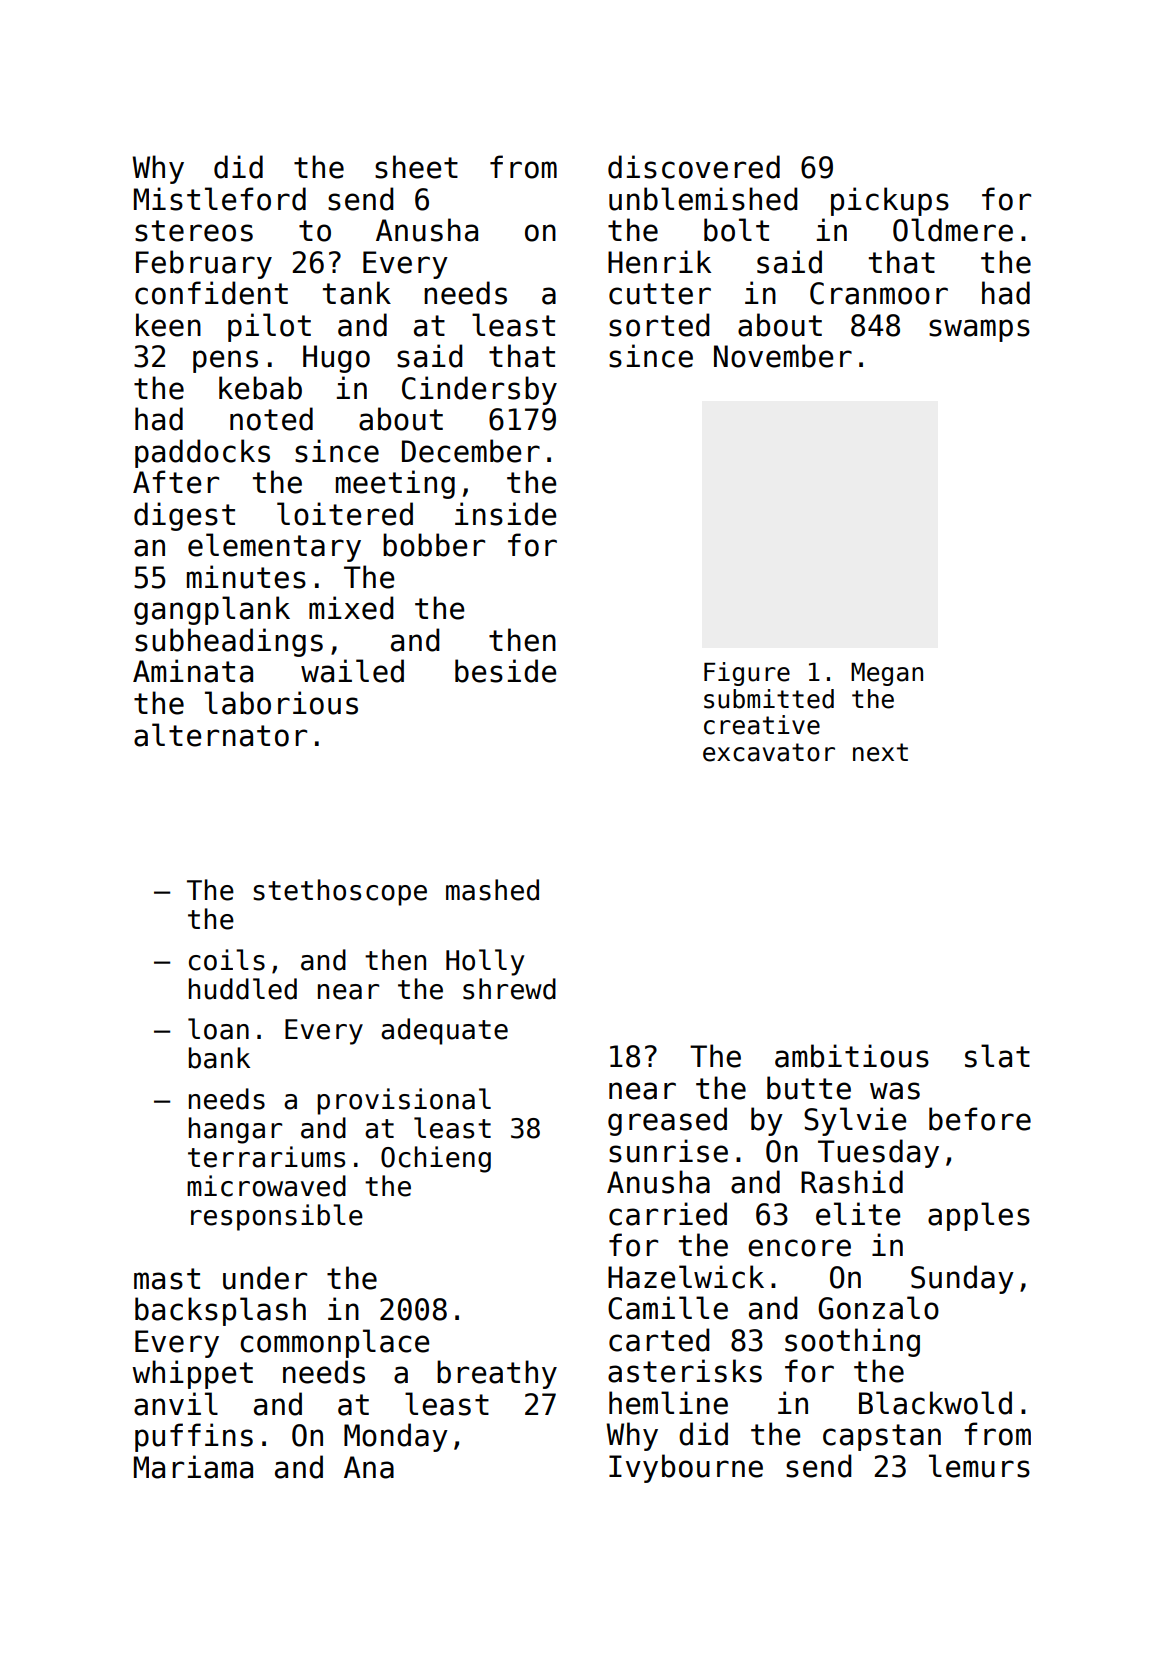 The height and width of the screenshot is (1654, 1165). I want to click on Ochieng, so click(436, 1159).
